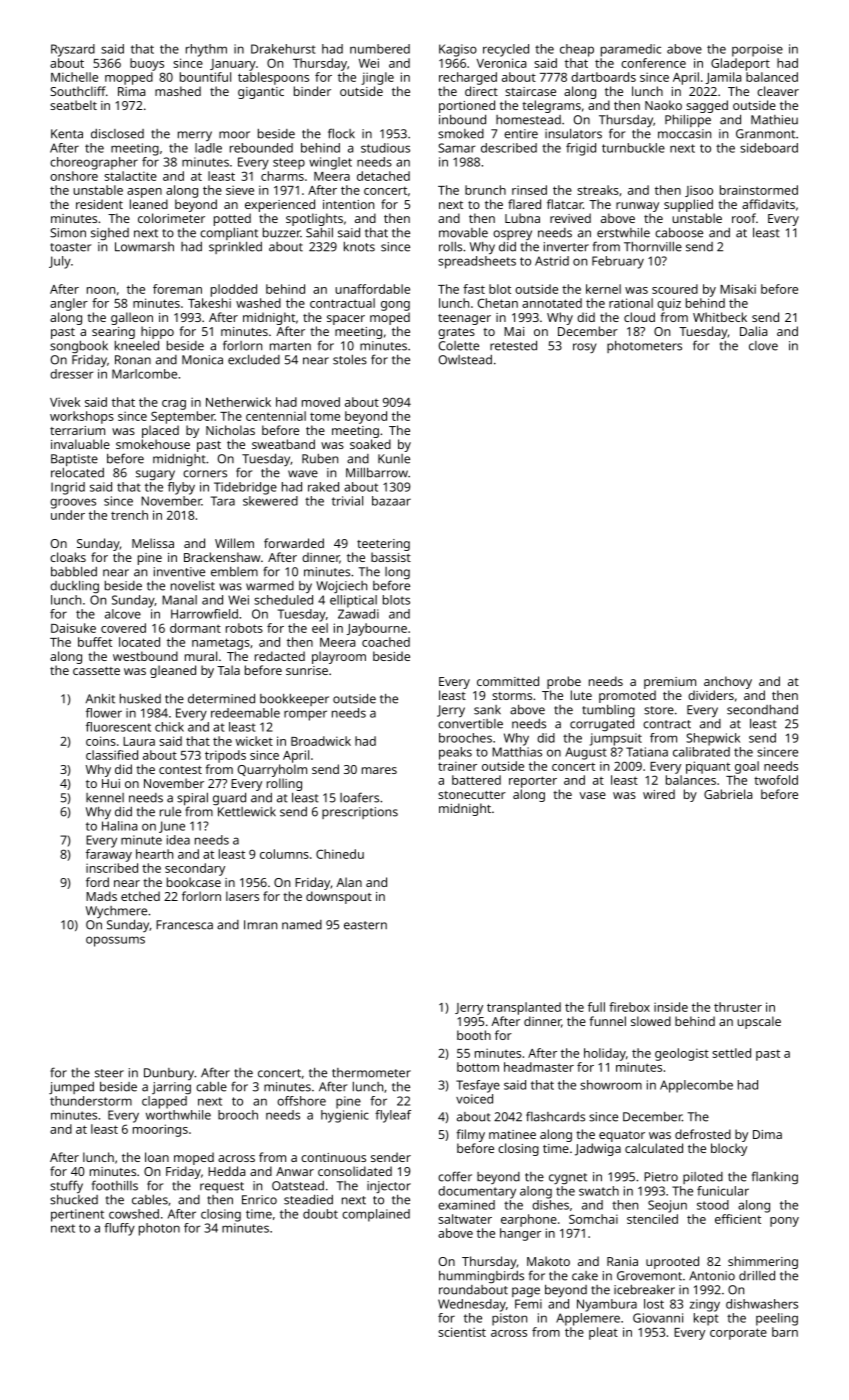 The height and width of the page is (1400, 849). I want to click on guard, so click(229, 799).
